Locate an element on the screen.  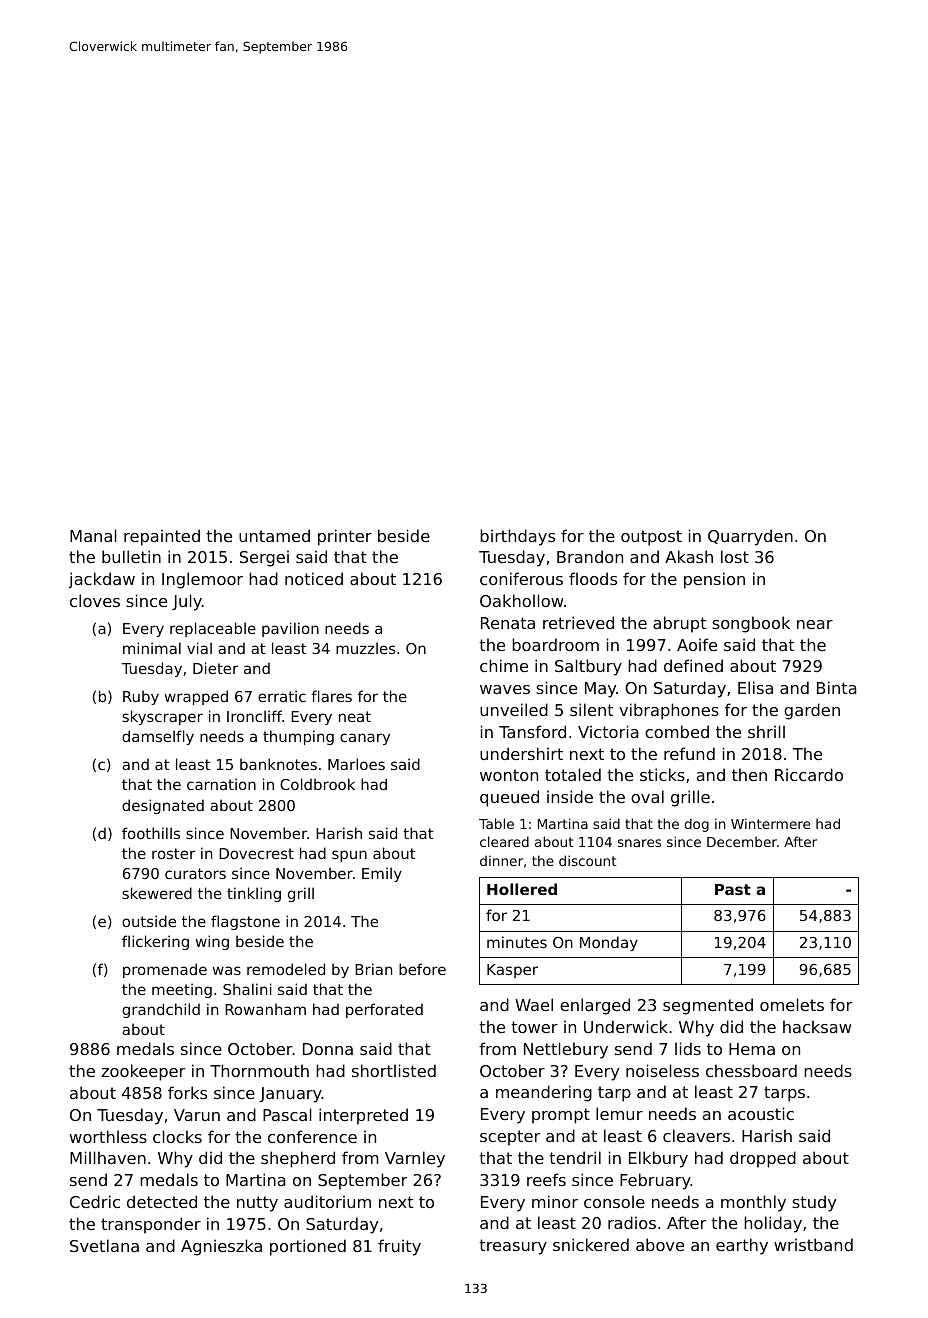
muzzles is located at coordinates (366, 648).
